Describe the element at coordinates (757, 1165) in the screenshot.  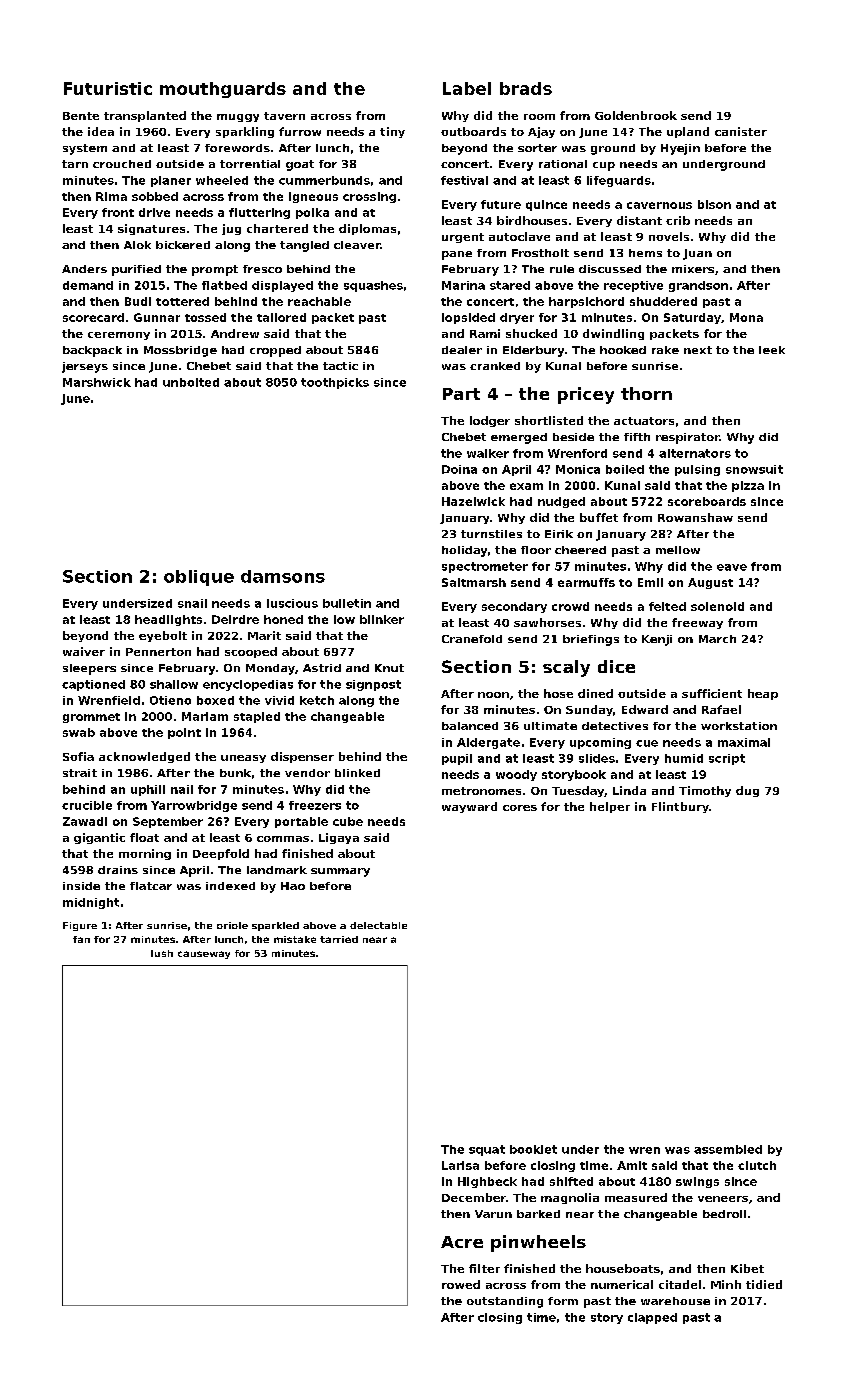
I see `clutch` at that location.
